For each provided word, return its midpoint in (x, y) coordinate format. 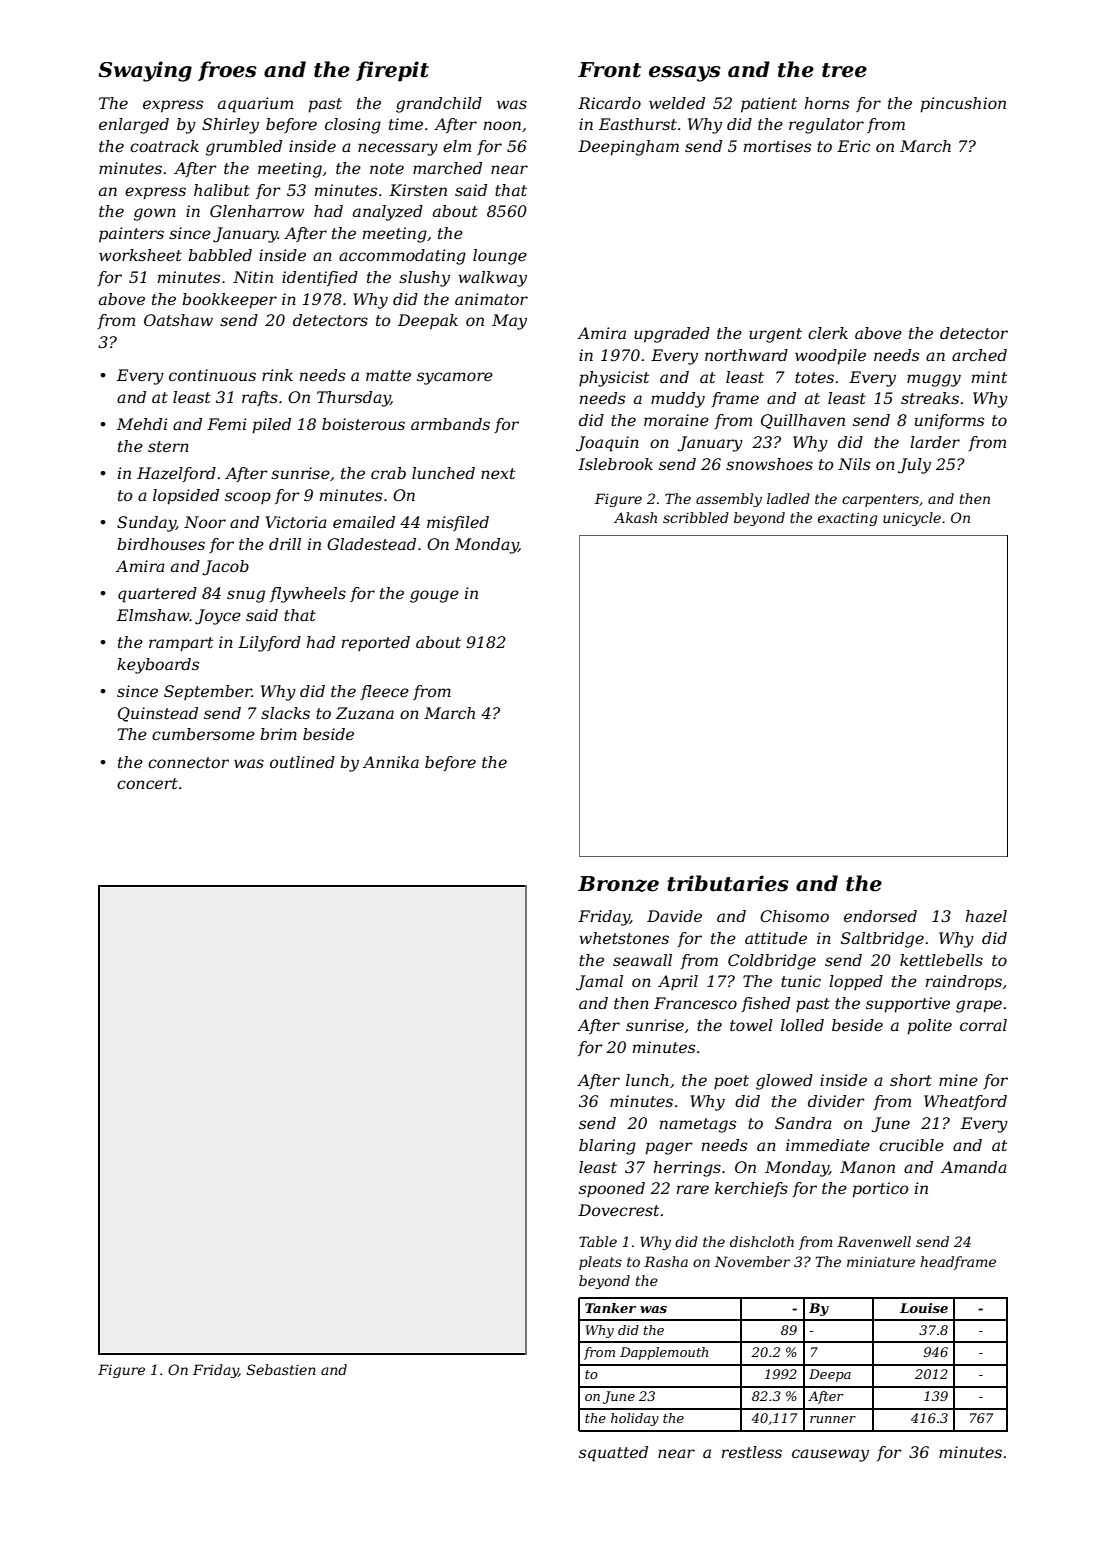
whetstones (624, 938)
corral (983, 1025)
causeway (830, 1455)
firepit (392, 71)
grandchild (439, 105)
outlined (302, 762)
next (498, 473)
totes (814, 377)
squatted (613, 1454)
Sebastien (281, 1369)
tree (844, 70)
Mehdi (142, 424)
